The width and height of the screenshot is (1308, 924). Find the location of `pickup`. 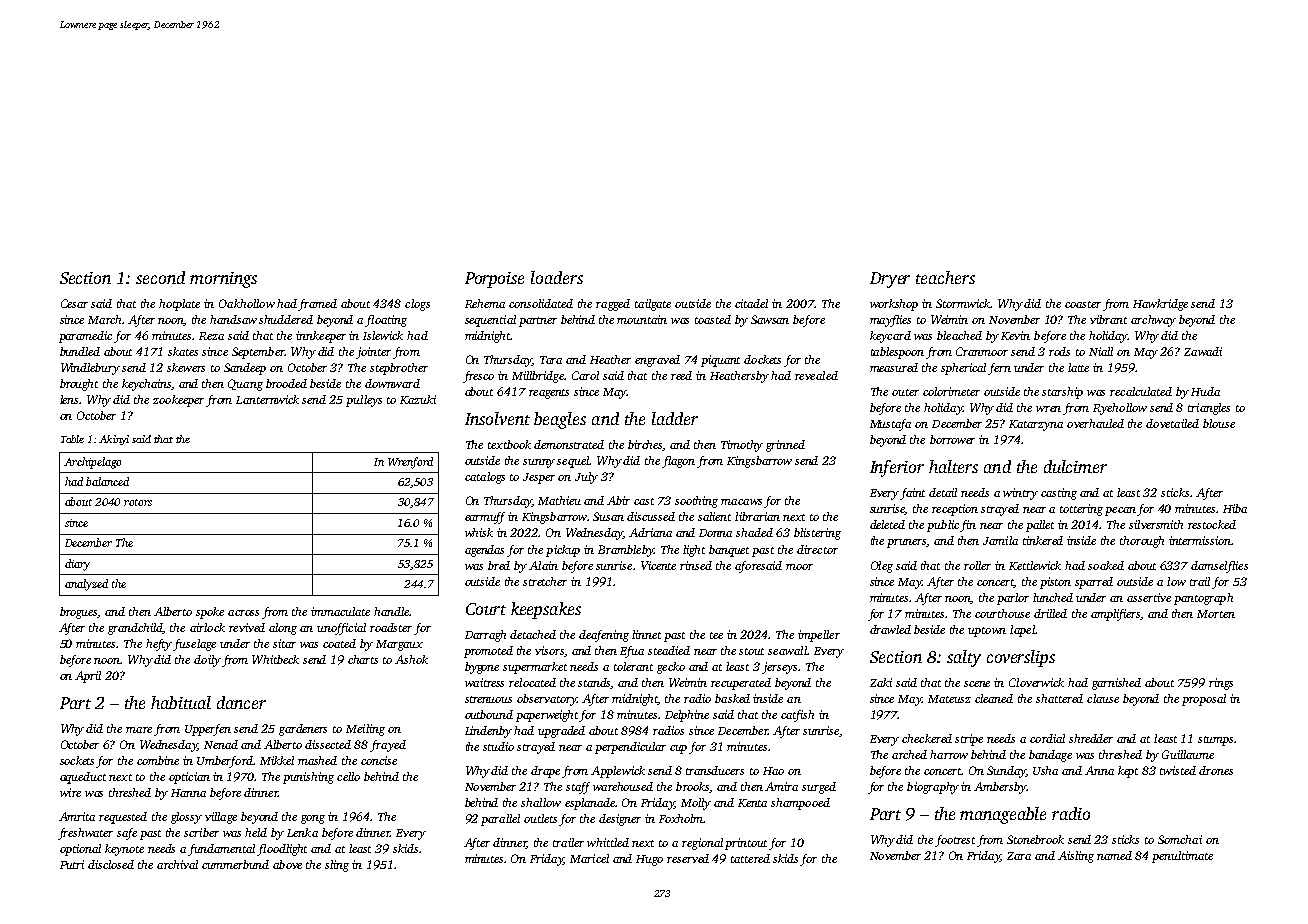

pickup is located at coordinates (563, 551).
